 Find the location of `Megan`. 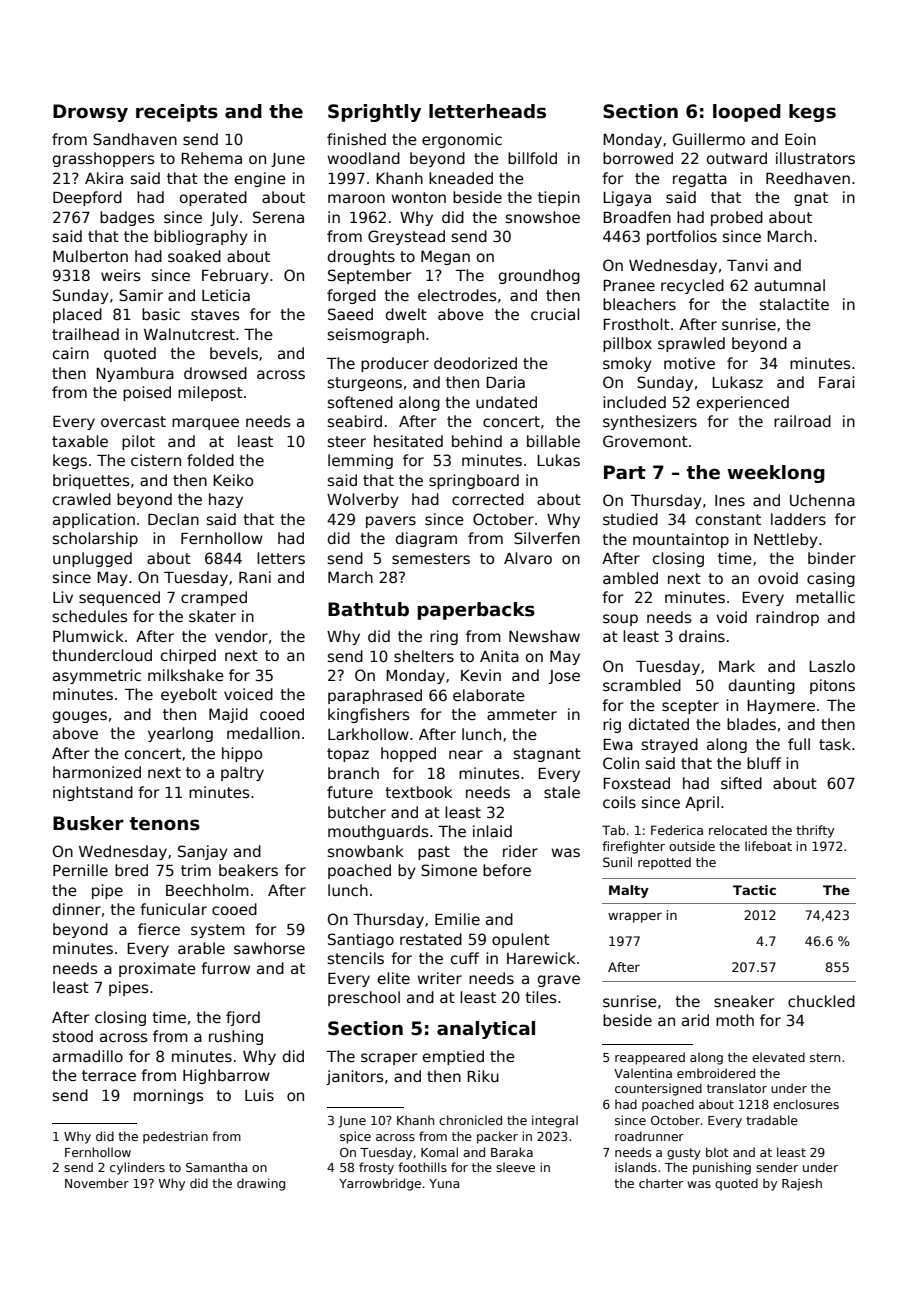

Megan is located at coordinates (445, 258).
